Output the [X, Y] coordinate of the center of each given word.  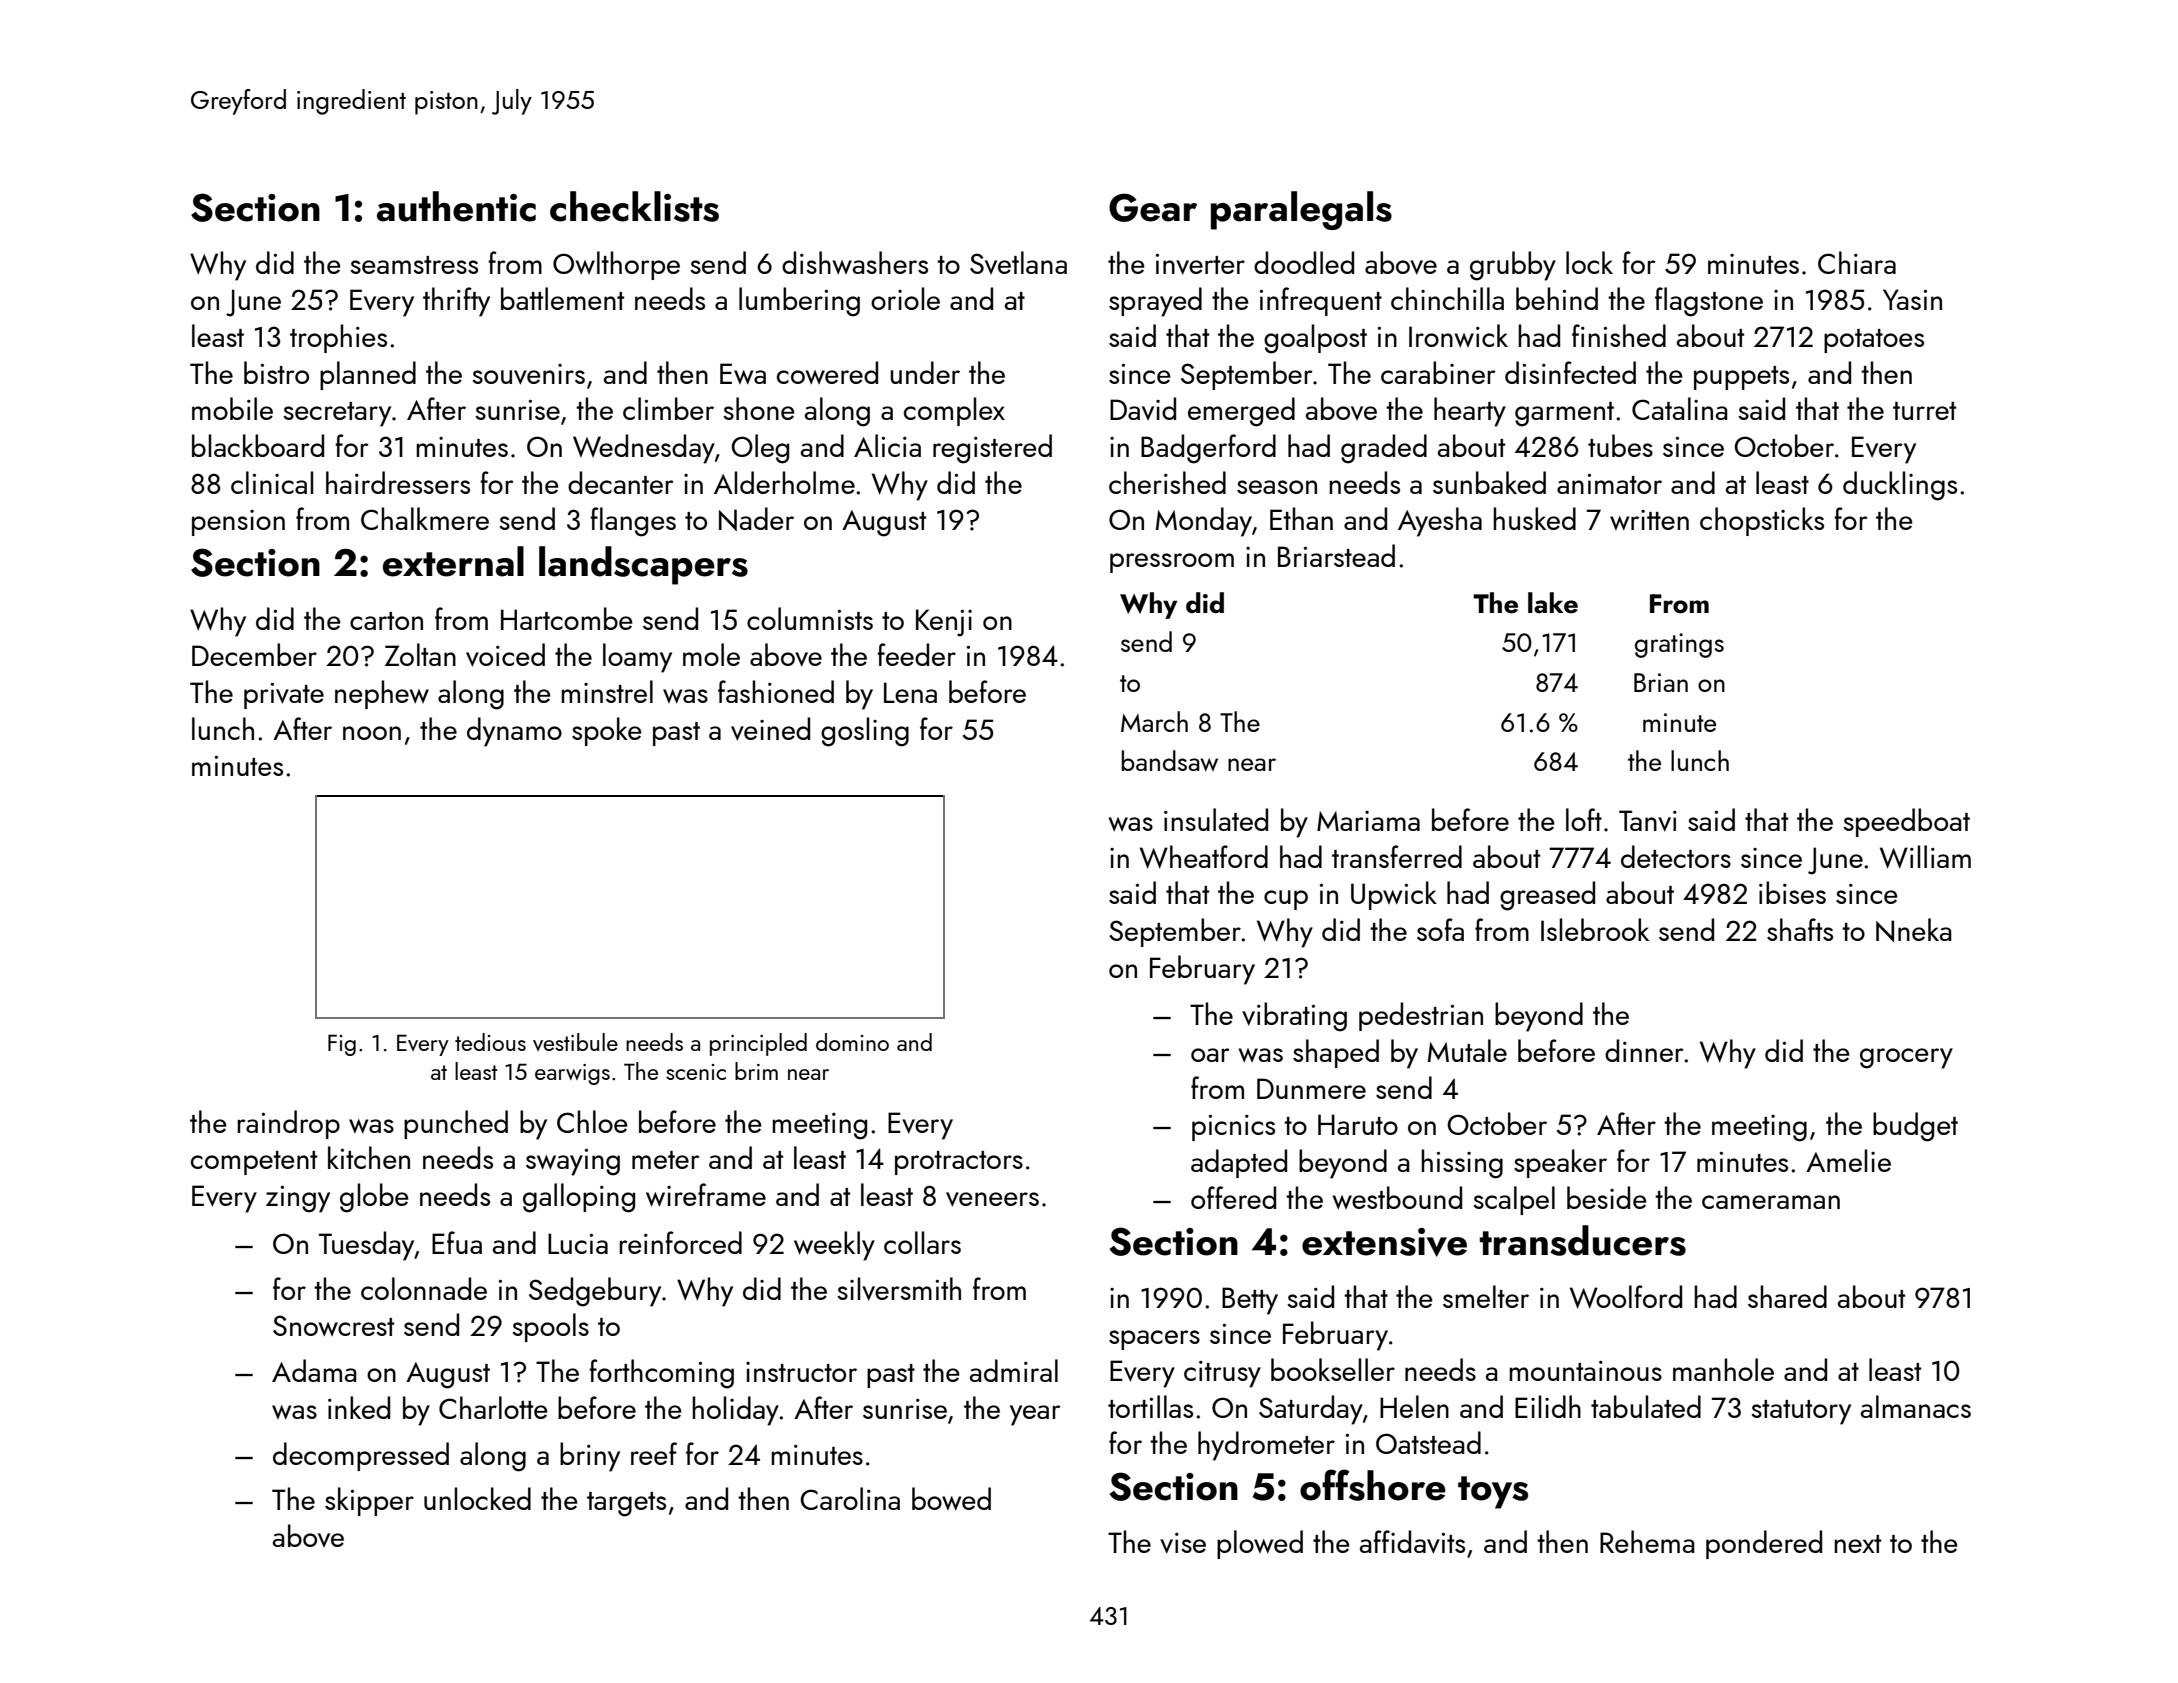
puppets [1741, 378]
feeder [916, 654]
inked [359, 1407]
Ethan [1301, 518]
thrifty [456, 302]
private [284, 696]
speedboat [1906, 822]
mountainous [1585, 1371]
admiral [1014, 1370]
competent [254, 1163]
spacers [1154, 1340]
